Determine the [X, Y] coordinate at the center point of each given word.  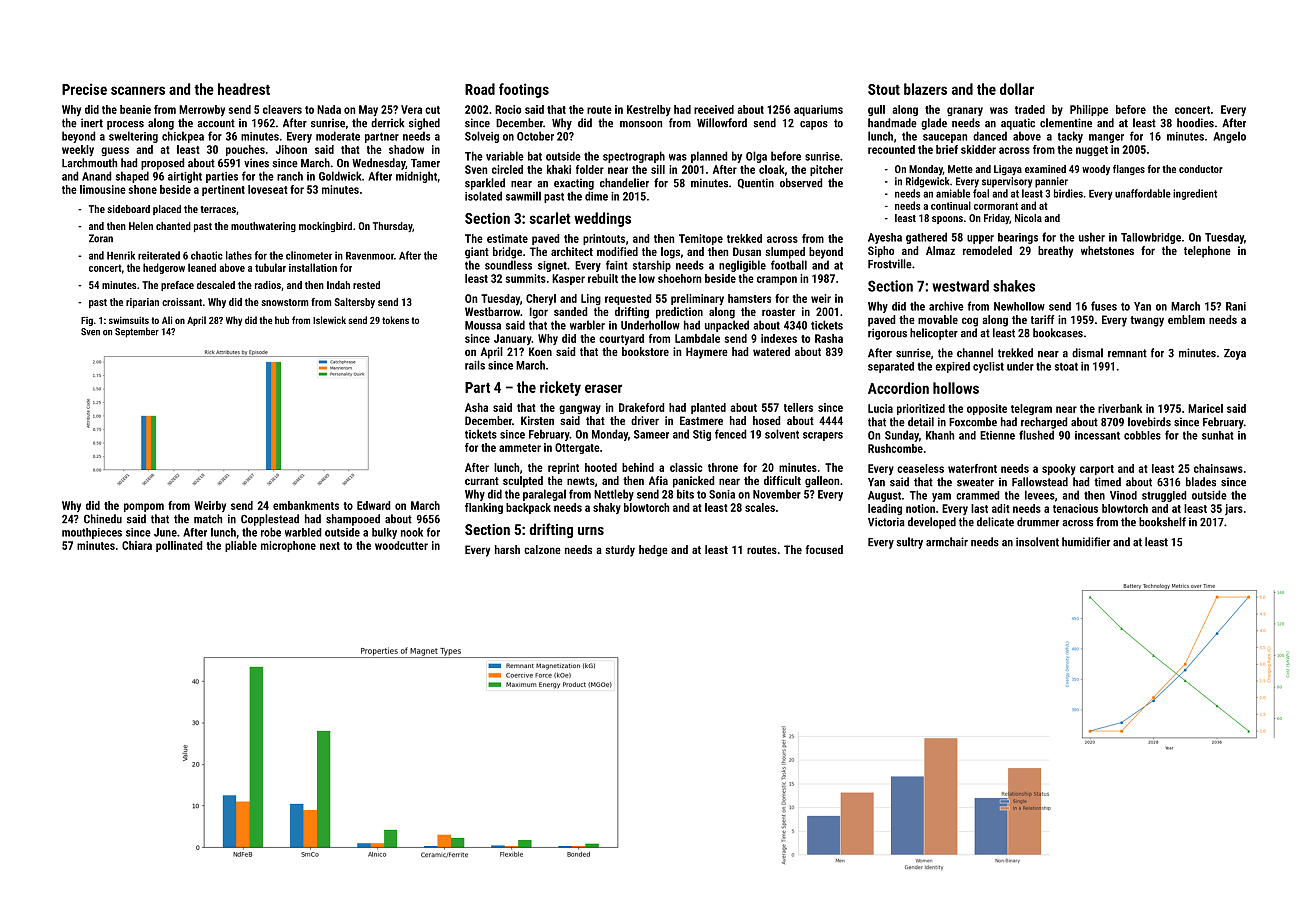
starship [652, 266]
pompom [144, 507]
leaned [202, 267]
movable [938, 319]
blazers [925, 89]
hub [282, 320]
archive [946, 306]
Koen [540, 351]
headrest [244, 89]
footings [524, 90]
